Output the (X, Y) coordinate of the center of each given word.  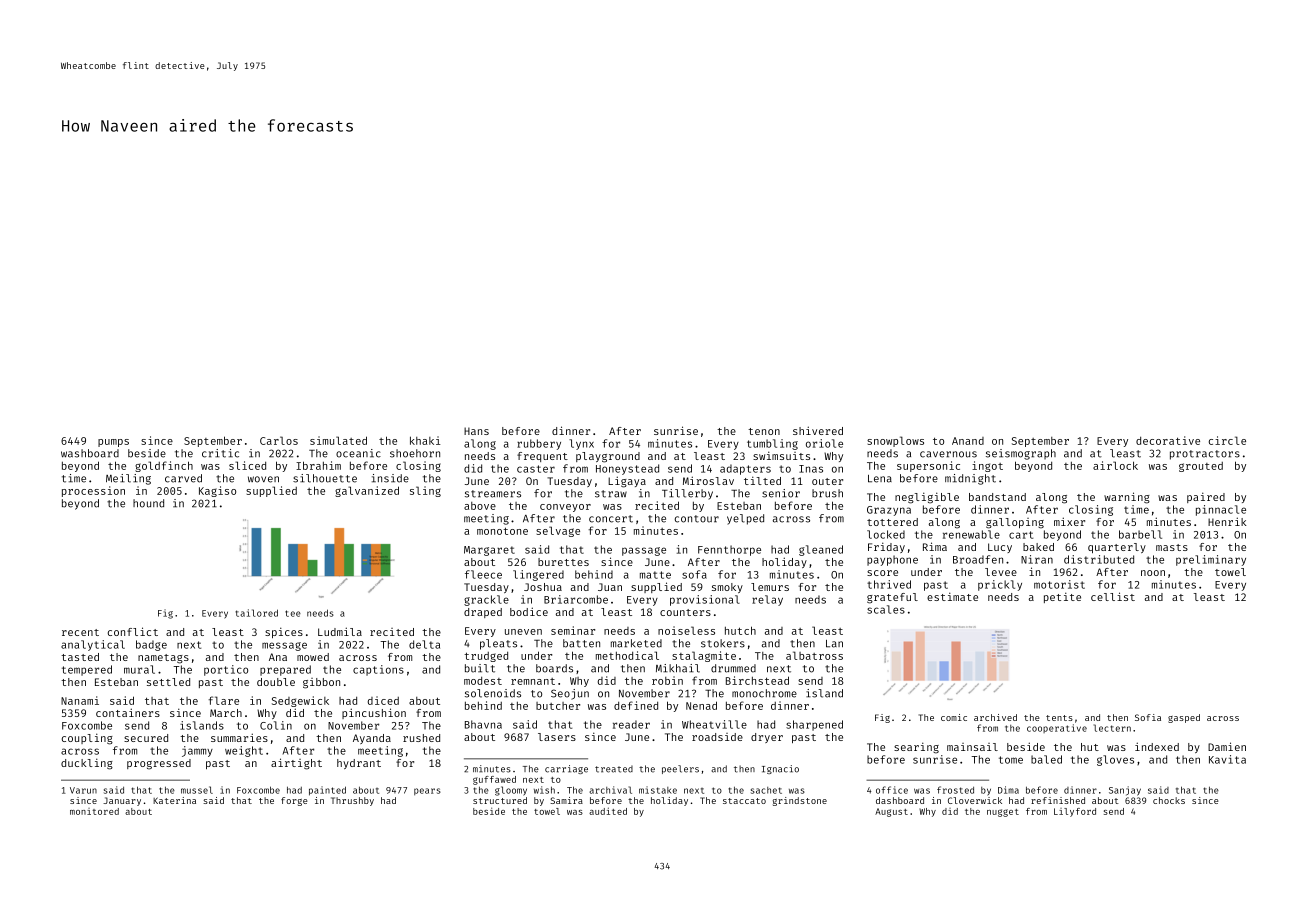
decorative (1168, 440)
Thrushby (352, 801)
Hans (476, 431)
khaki (425, 440)
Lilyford (1075, 812)
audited (608, 811)
